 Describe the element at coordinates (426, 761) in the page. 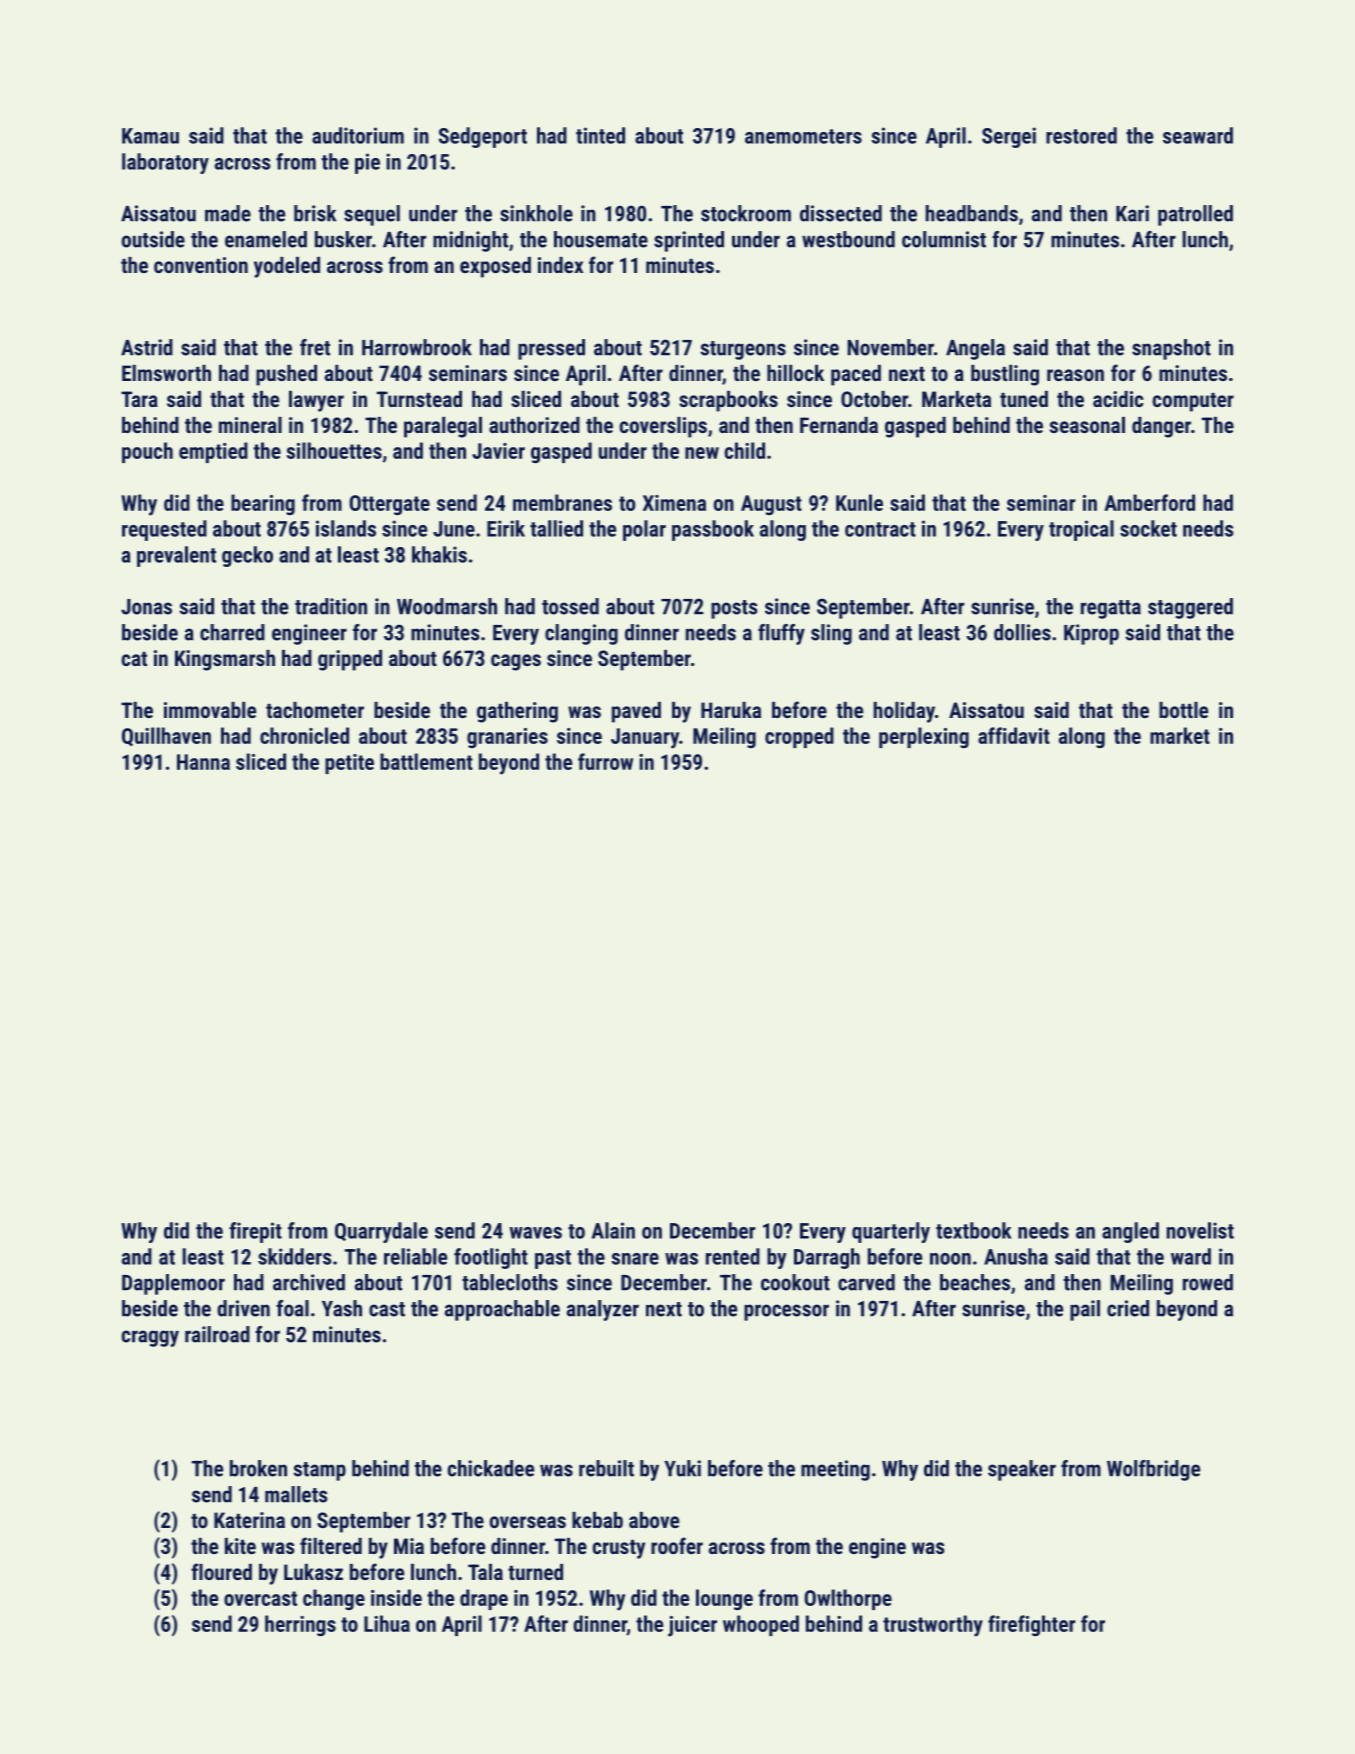

I see `battlement` at that location.
